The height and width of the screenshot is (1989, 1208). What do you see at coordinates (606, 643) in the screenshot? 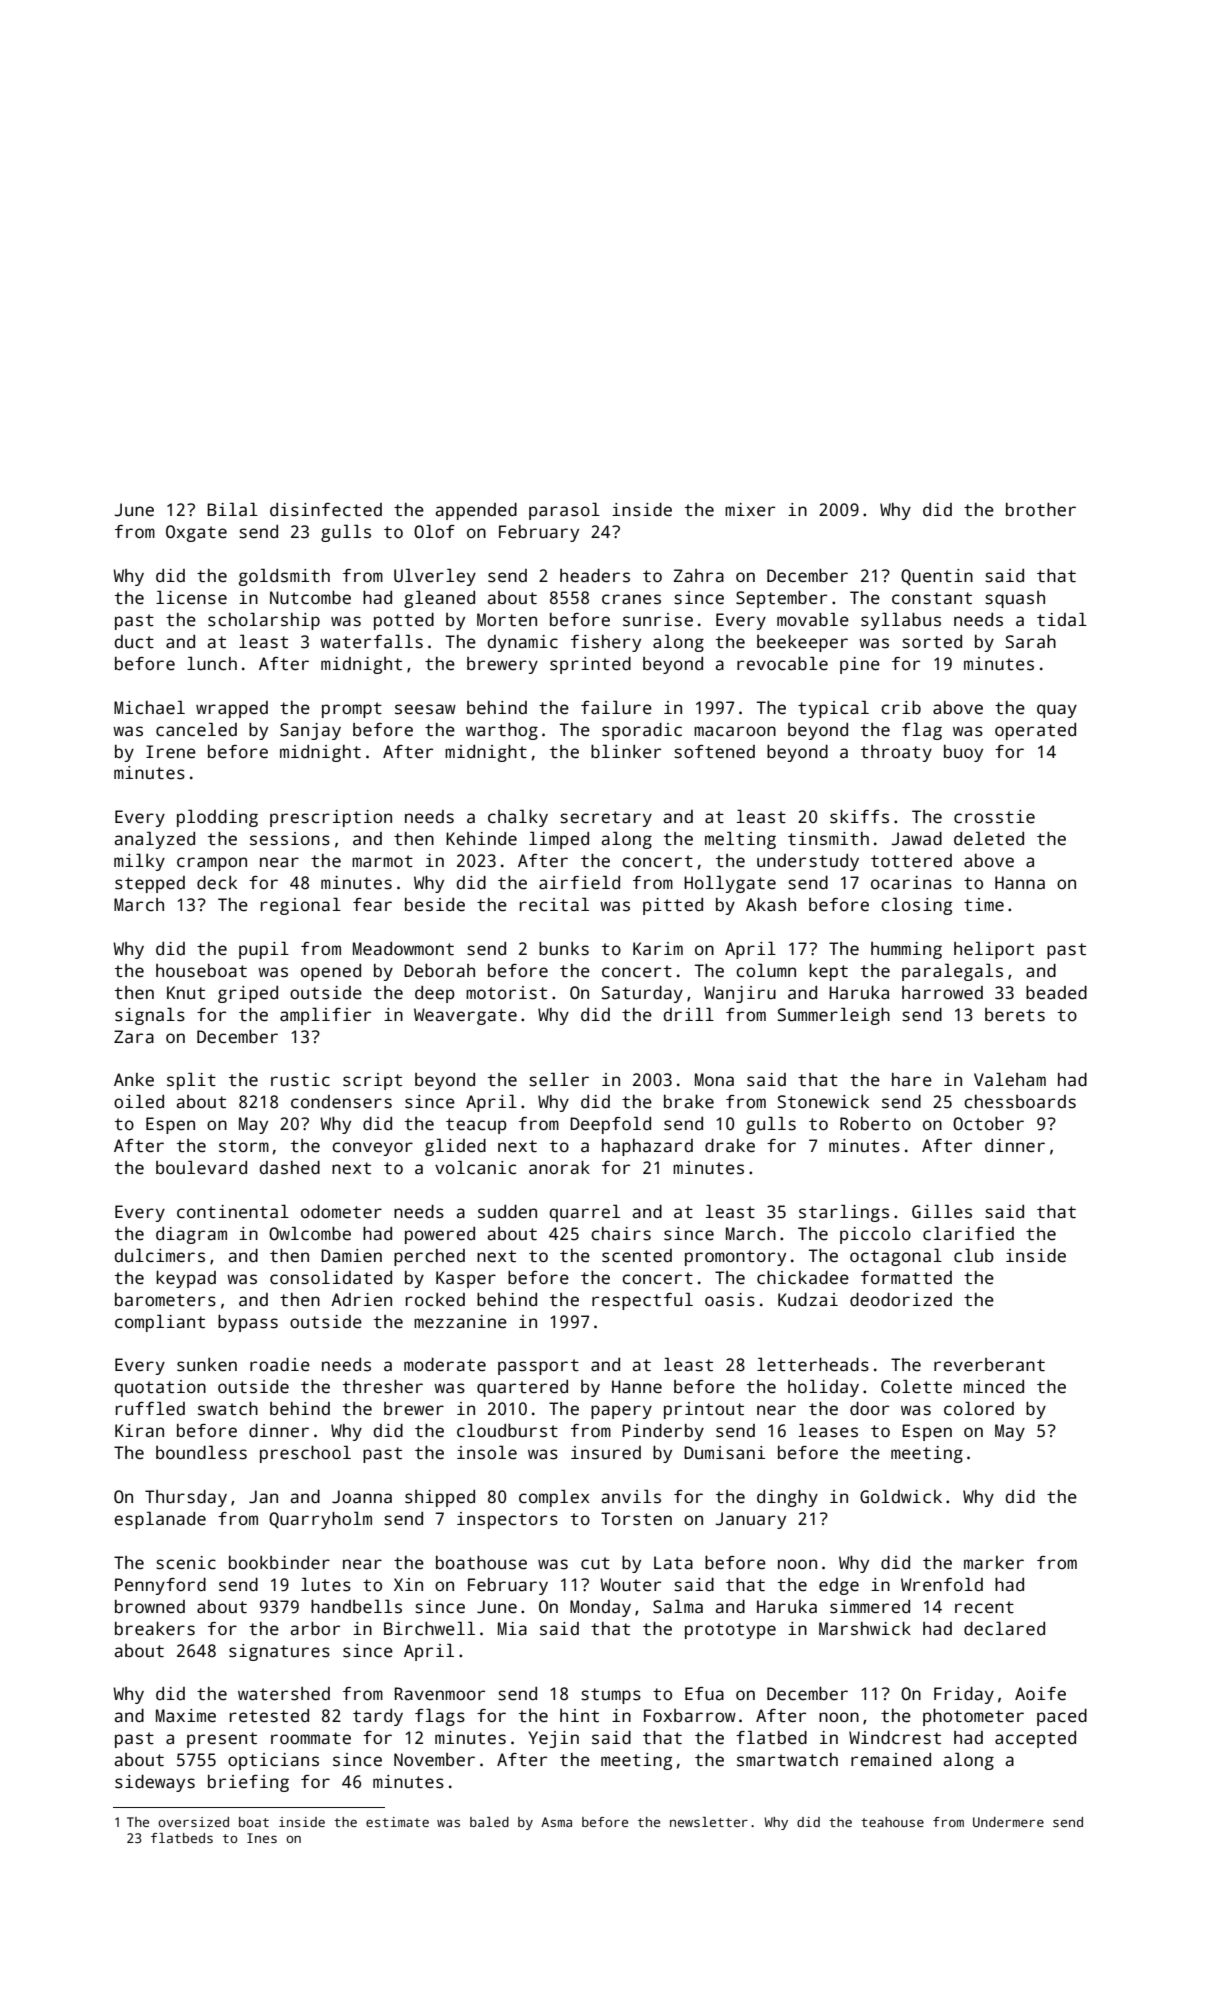
I see `fishery` at bounding box center [606, 643].
